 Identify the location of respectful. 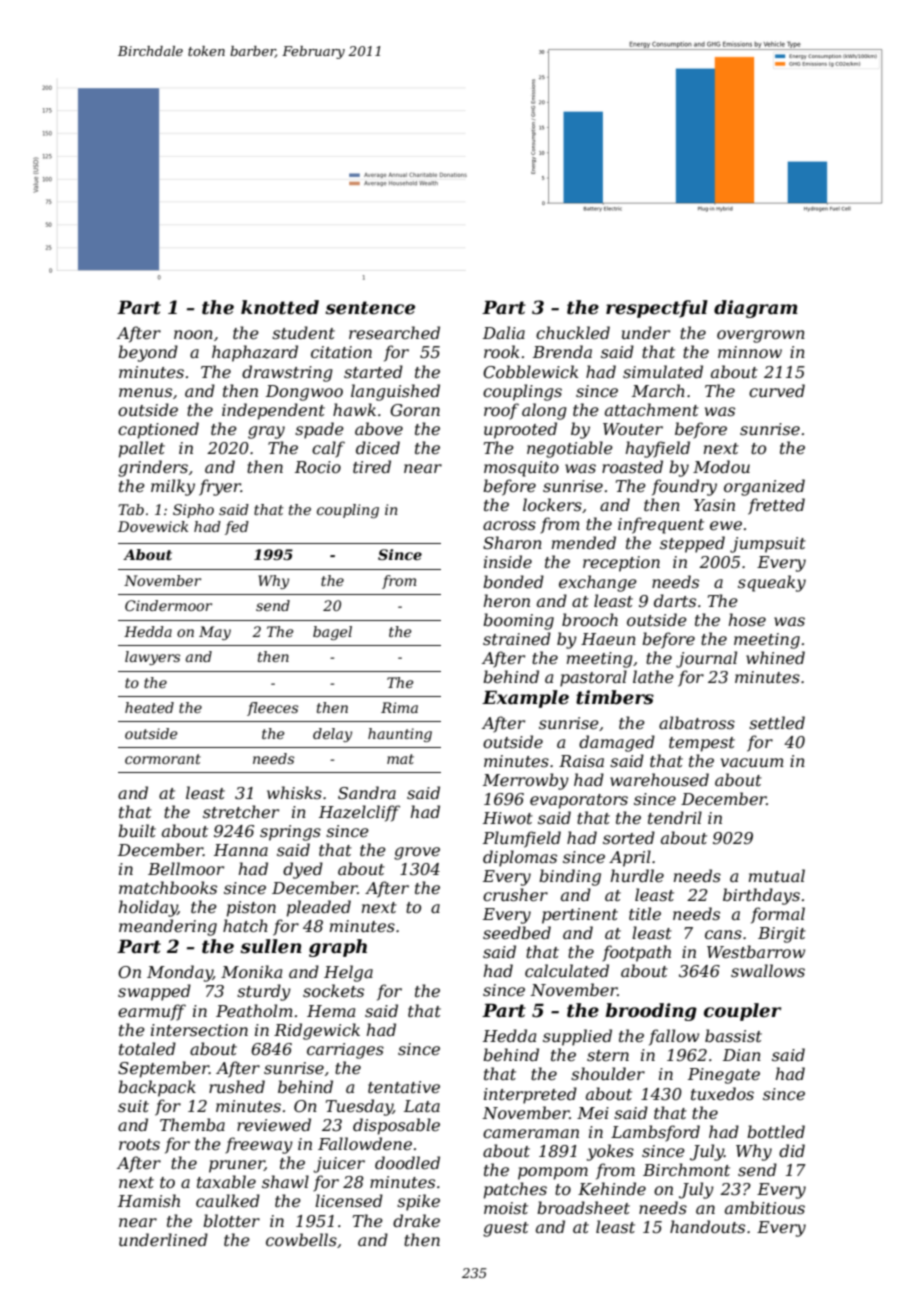
(657, 309).
